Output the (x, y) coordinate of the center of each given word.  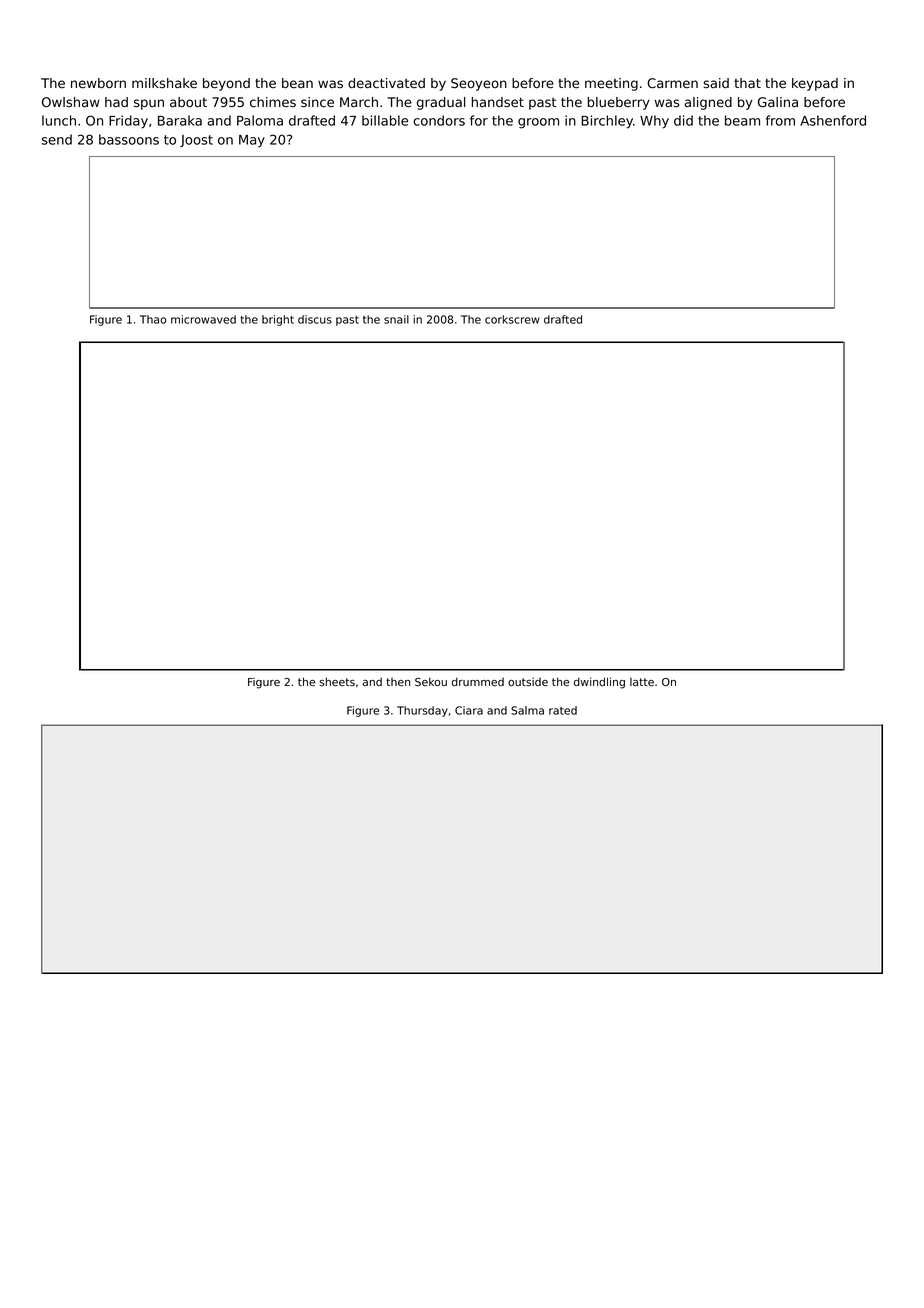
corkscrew (512, 319)
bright (278, 320)
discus (315, 319)
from (780, 120)
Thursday (422, 711)
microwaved (203, 319)
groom (538, 123)
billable (385, 120)
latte (642, 682)
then (398, 682)
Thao (153, 319)
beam (742, 120)
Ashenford (833, 120)
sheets (337, 681)
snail (396, 319)
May (252, 141)
